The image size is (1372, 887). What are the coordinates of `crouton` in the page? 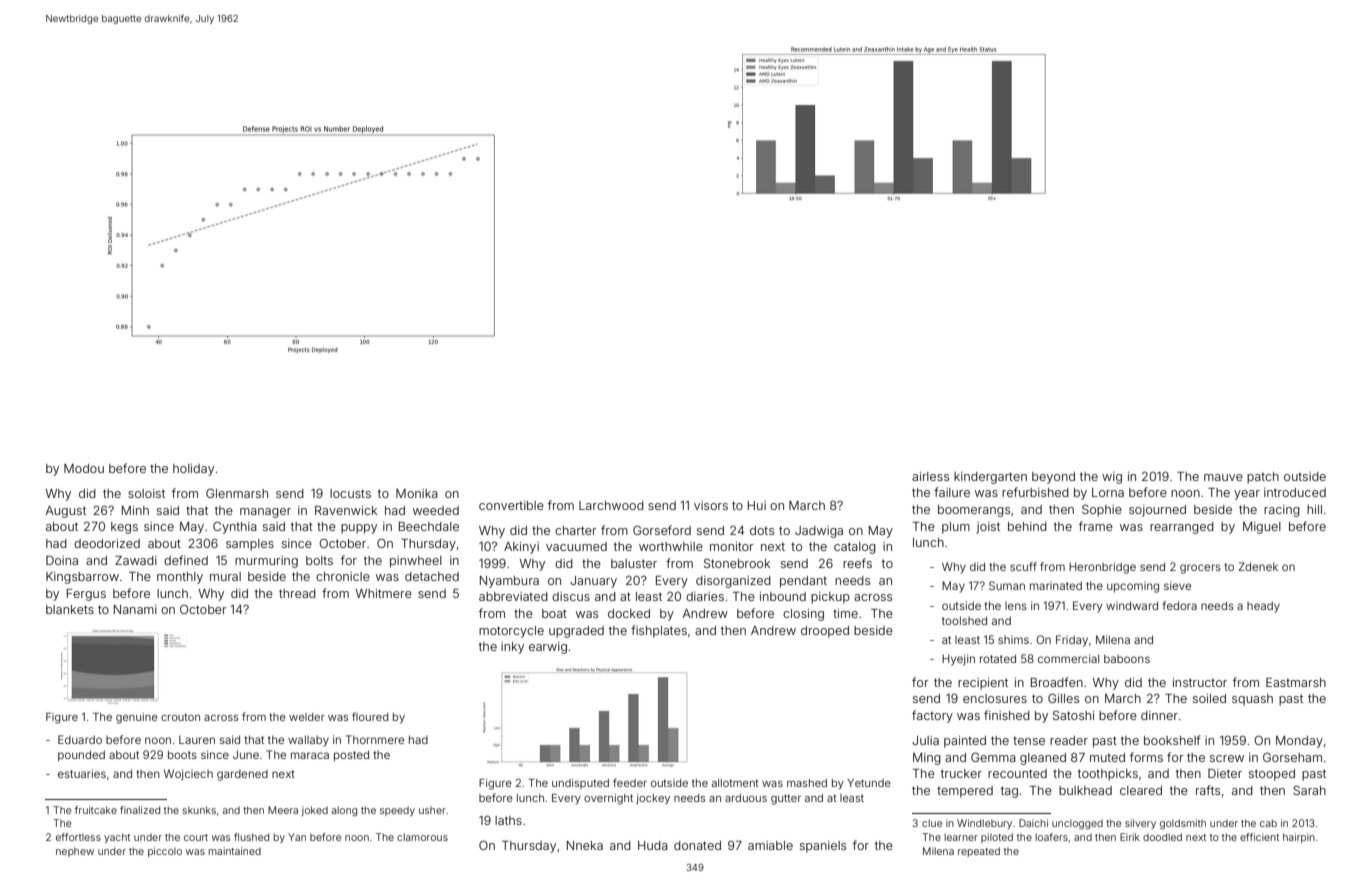 It's located at (180, 717).
